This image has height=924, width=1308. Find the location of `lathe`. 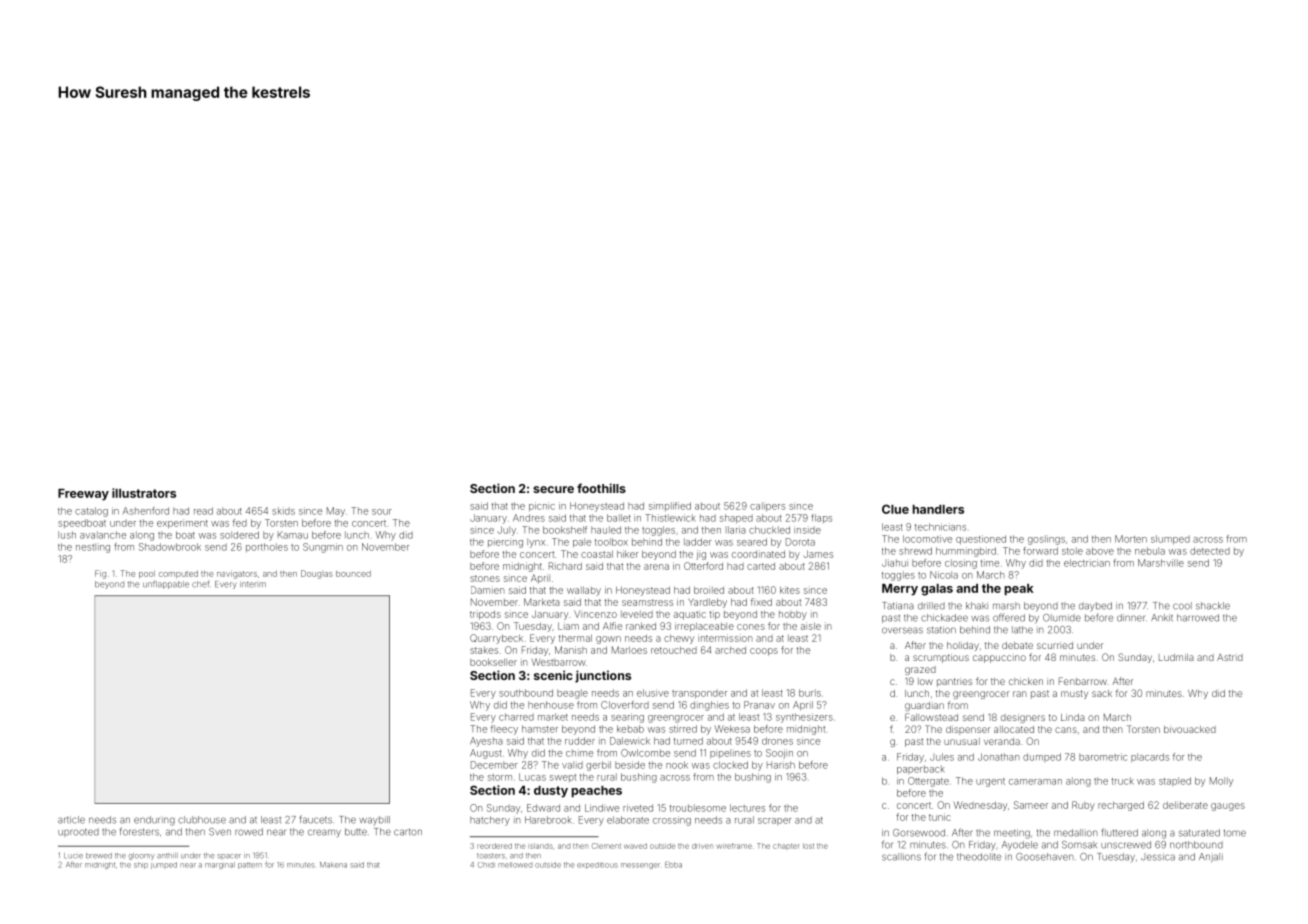

lathe is located at coordinates (1022, 630).
